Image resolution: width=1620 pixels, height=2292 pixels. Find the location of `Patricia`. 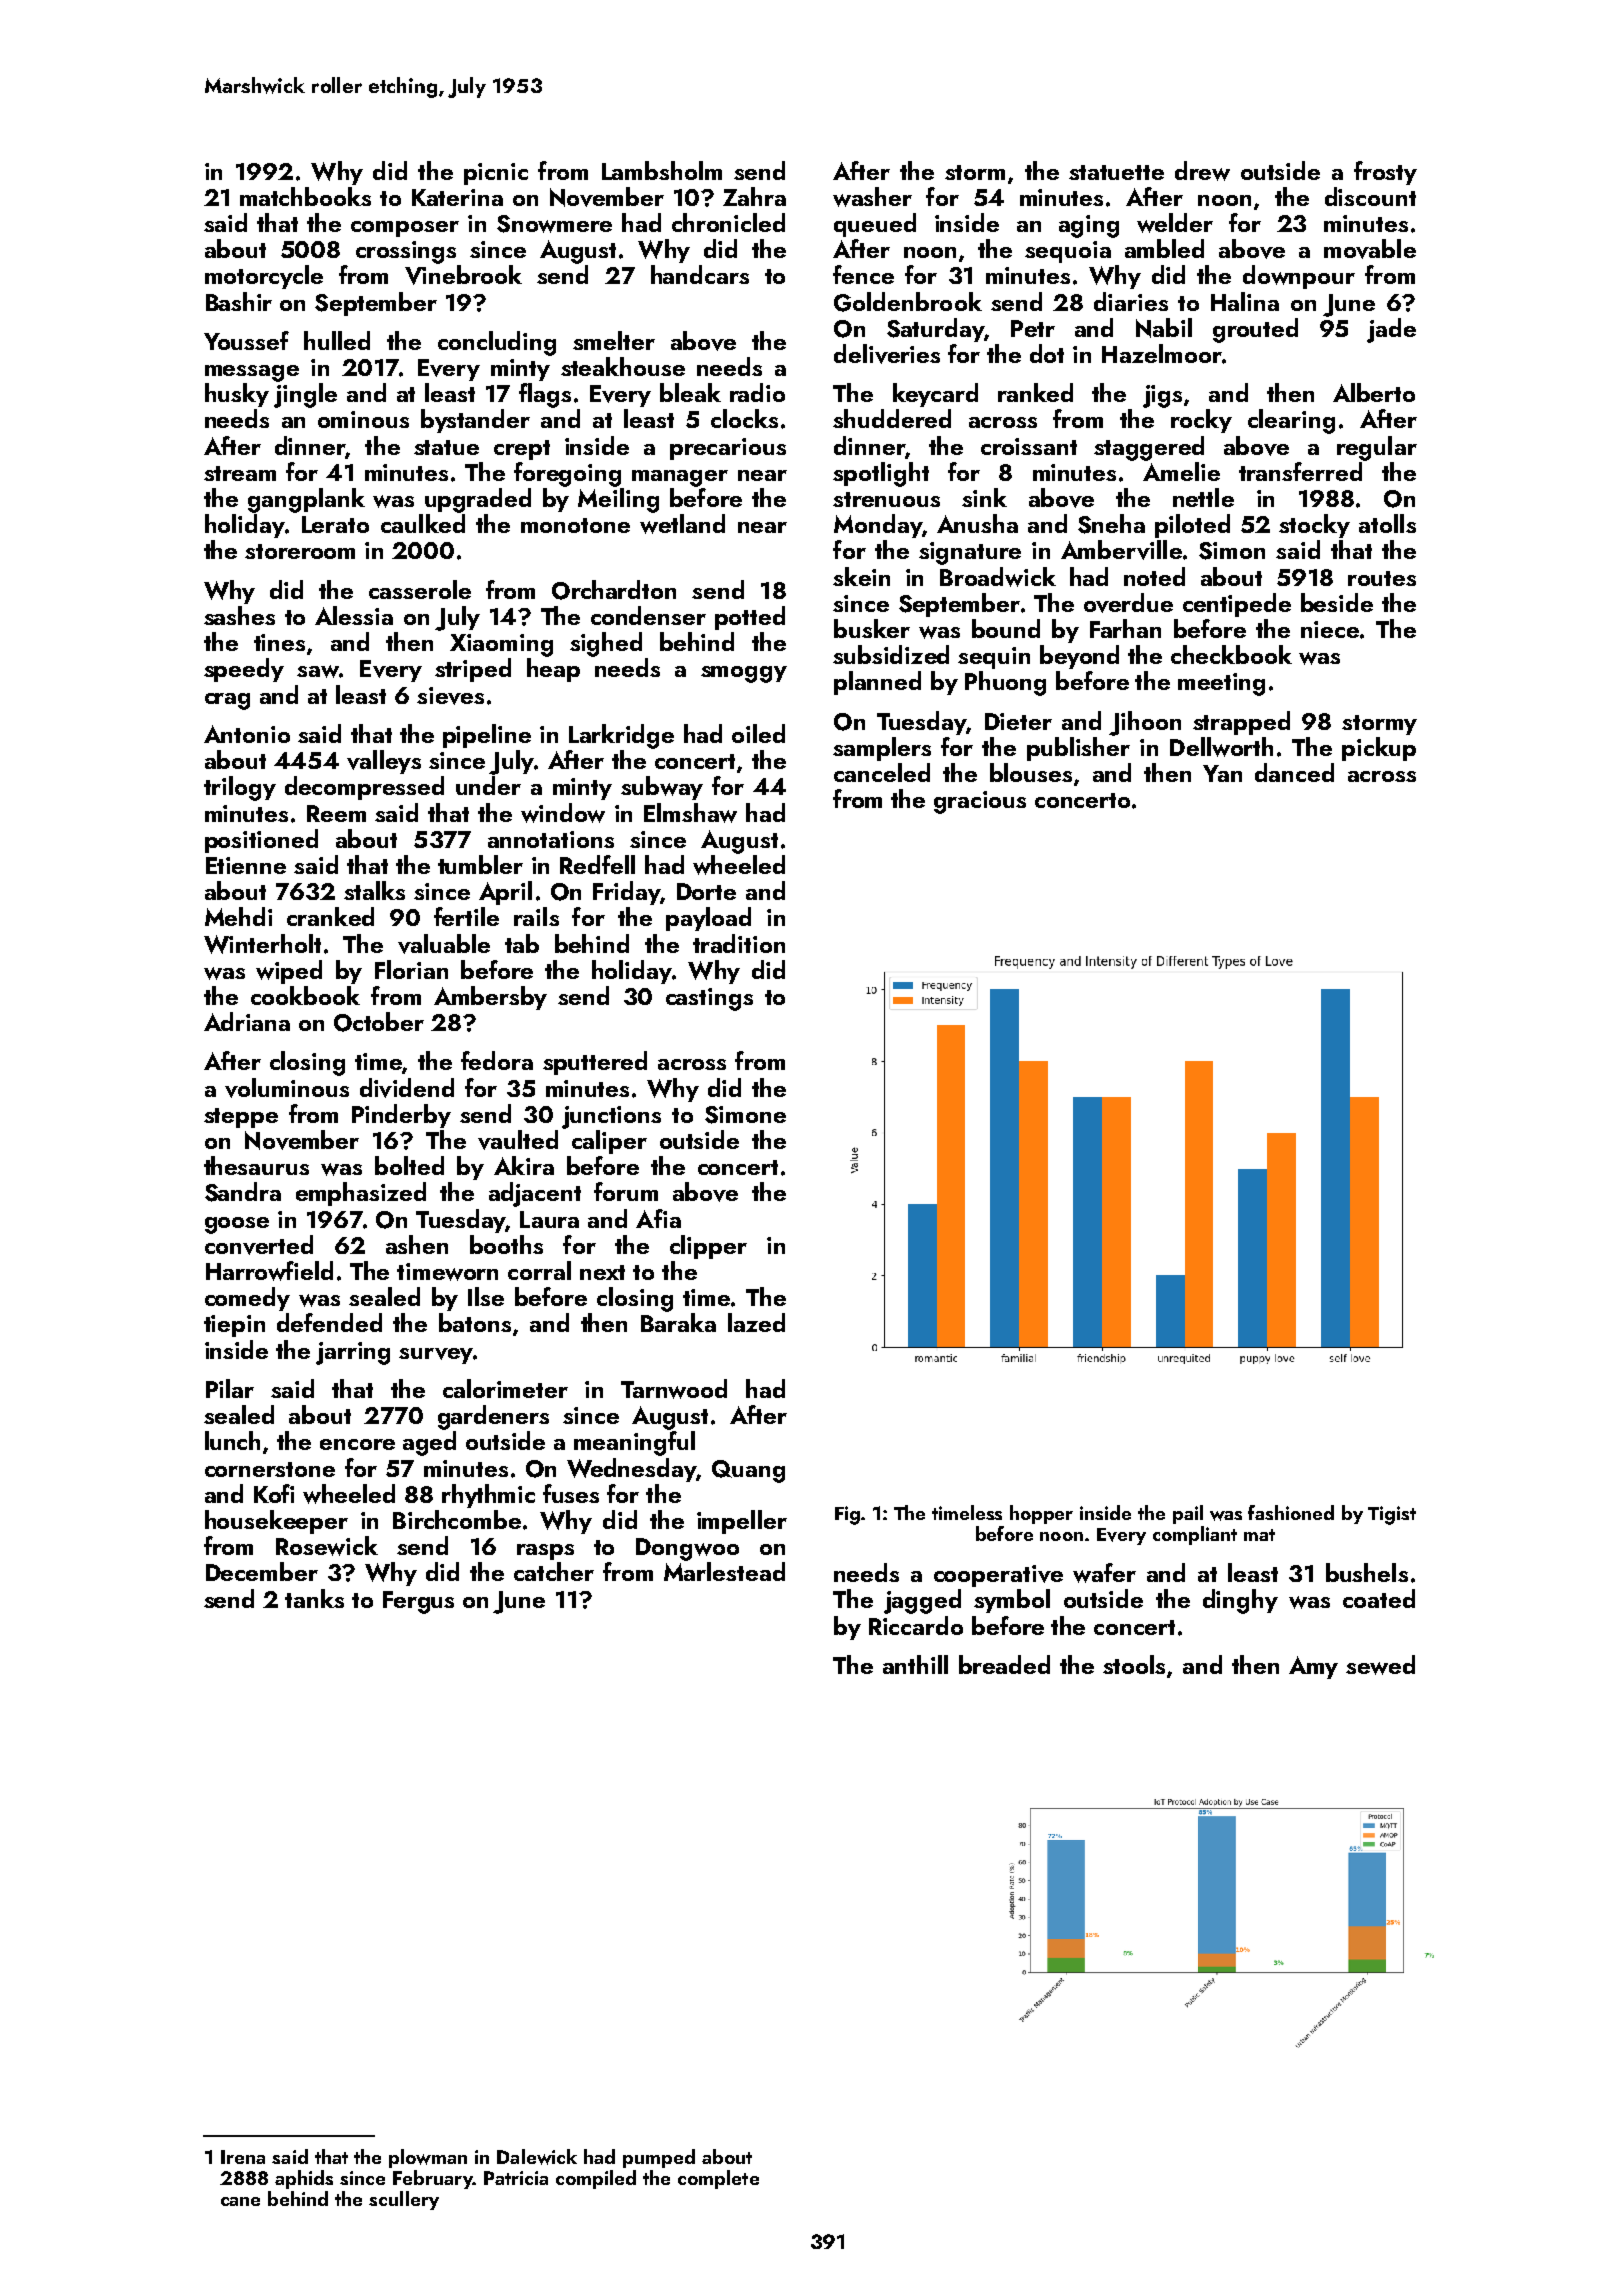

Patricia is located at coordinates (516, 2178).
